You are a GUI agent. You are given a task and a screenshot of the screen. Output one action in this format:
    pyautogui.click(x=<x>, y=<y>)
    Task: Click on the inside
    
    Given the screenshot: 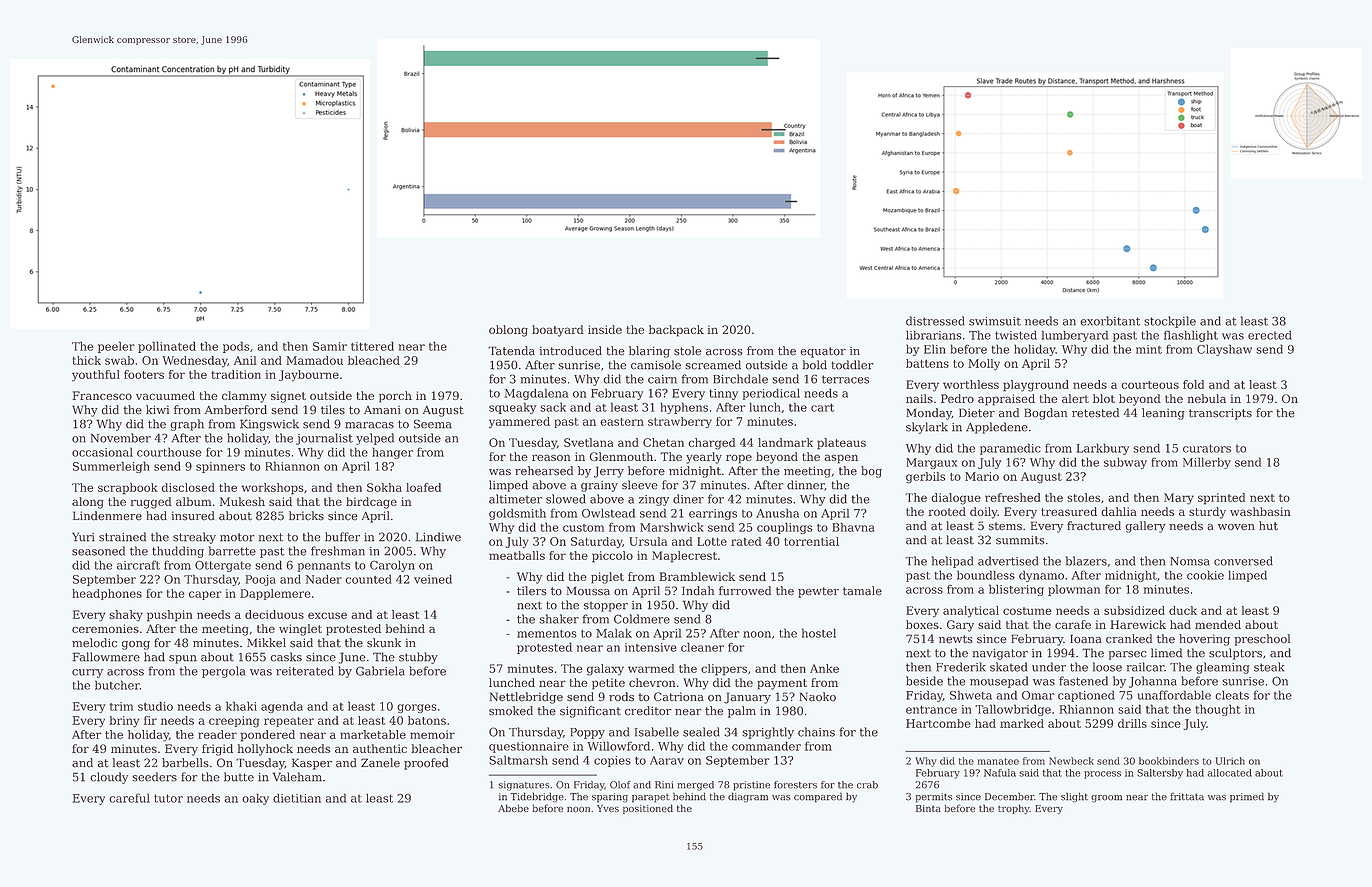 What is the action you would take?
    pyautogui.click(x=605, y=329)
